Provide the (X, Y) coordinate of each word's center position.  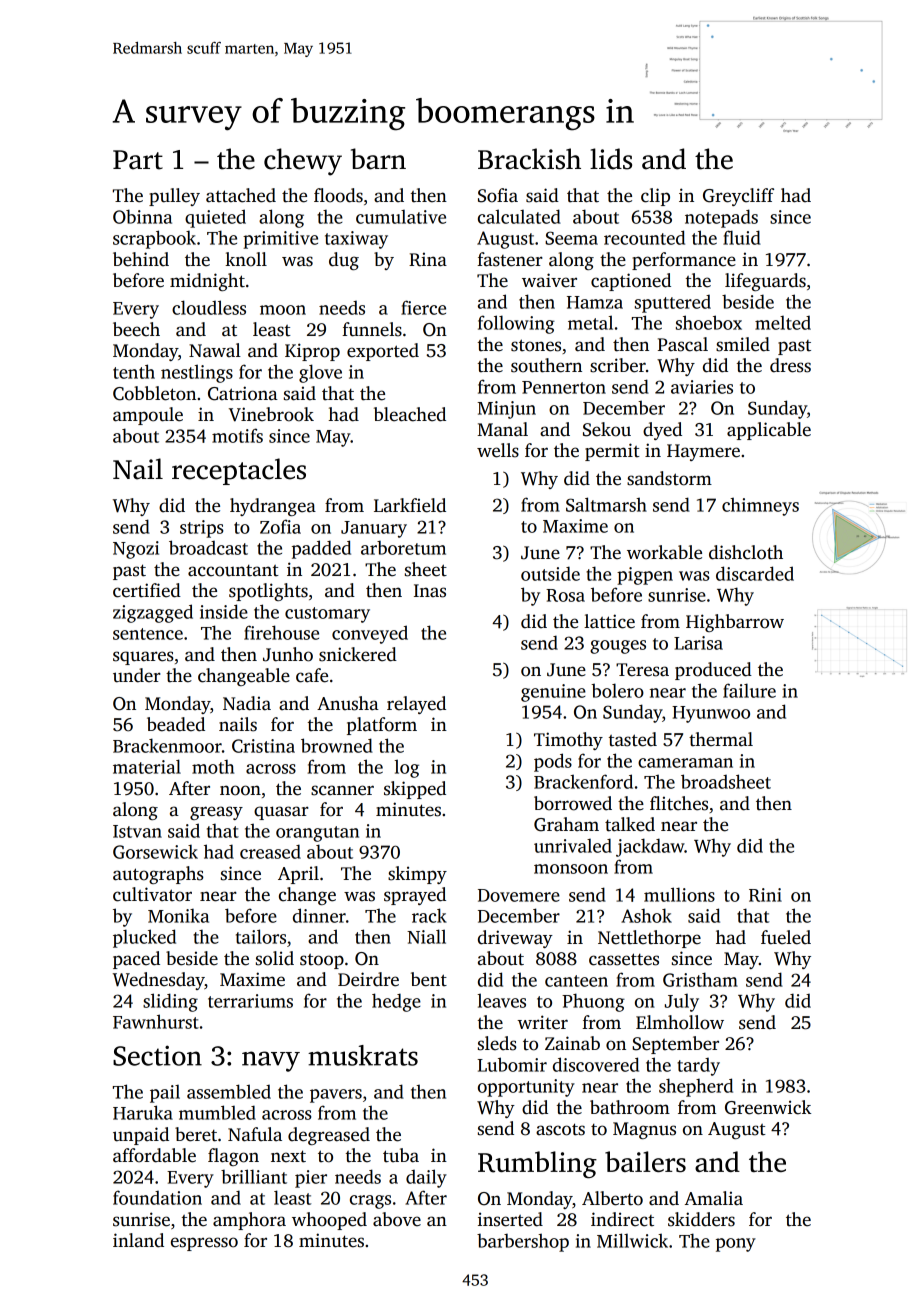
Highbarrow (735, 623)
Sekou (607, 429)
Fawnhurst (156, 1021)
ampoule (148, 416)
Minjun (506, 410)
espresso (204, 1244)
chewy (303, 162)
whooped (329, 1221)
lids (611, 159)
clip (655, 197)
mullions (679, 894)
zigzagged (153, 613)
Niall (426, 936)
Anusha (348, 703)
